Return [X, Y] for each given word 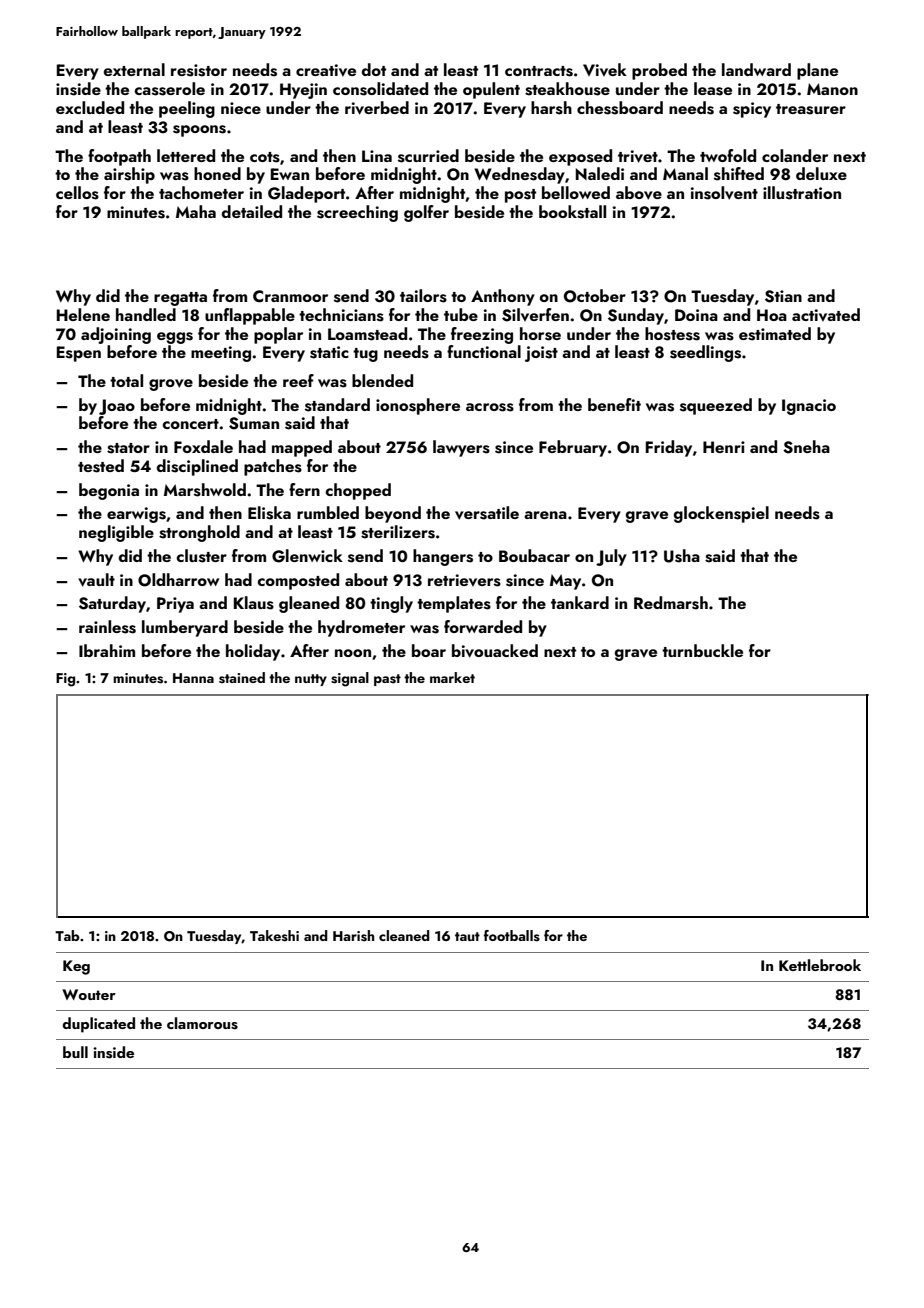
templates [454, 604]
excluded [90, 107]
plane [817, 71]
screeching [357, 213]
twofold [728, 155]
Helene [83, 314]
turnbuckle [702, 650]
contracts [539, 71]
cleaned [404, 935]
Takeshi [274, 936]
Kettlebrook [820, 965]
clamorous [202, 1023]
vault [96, 580]
